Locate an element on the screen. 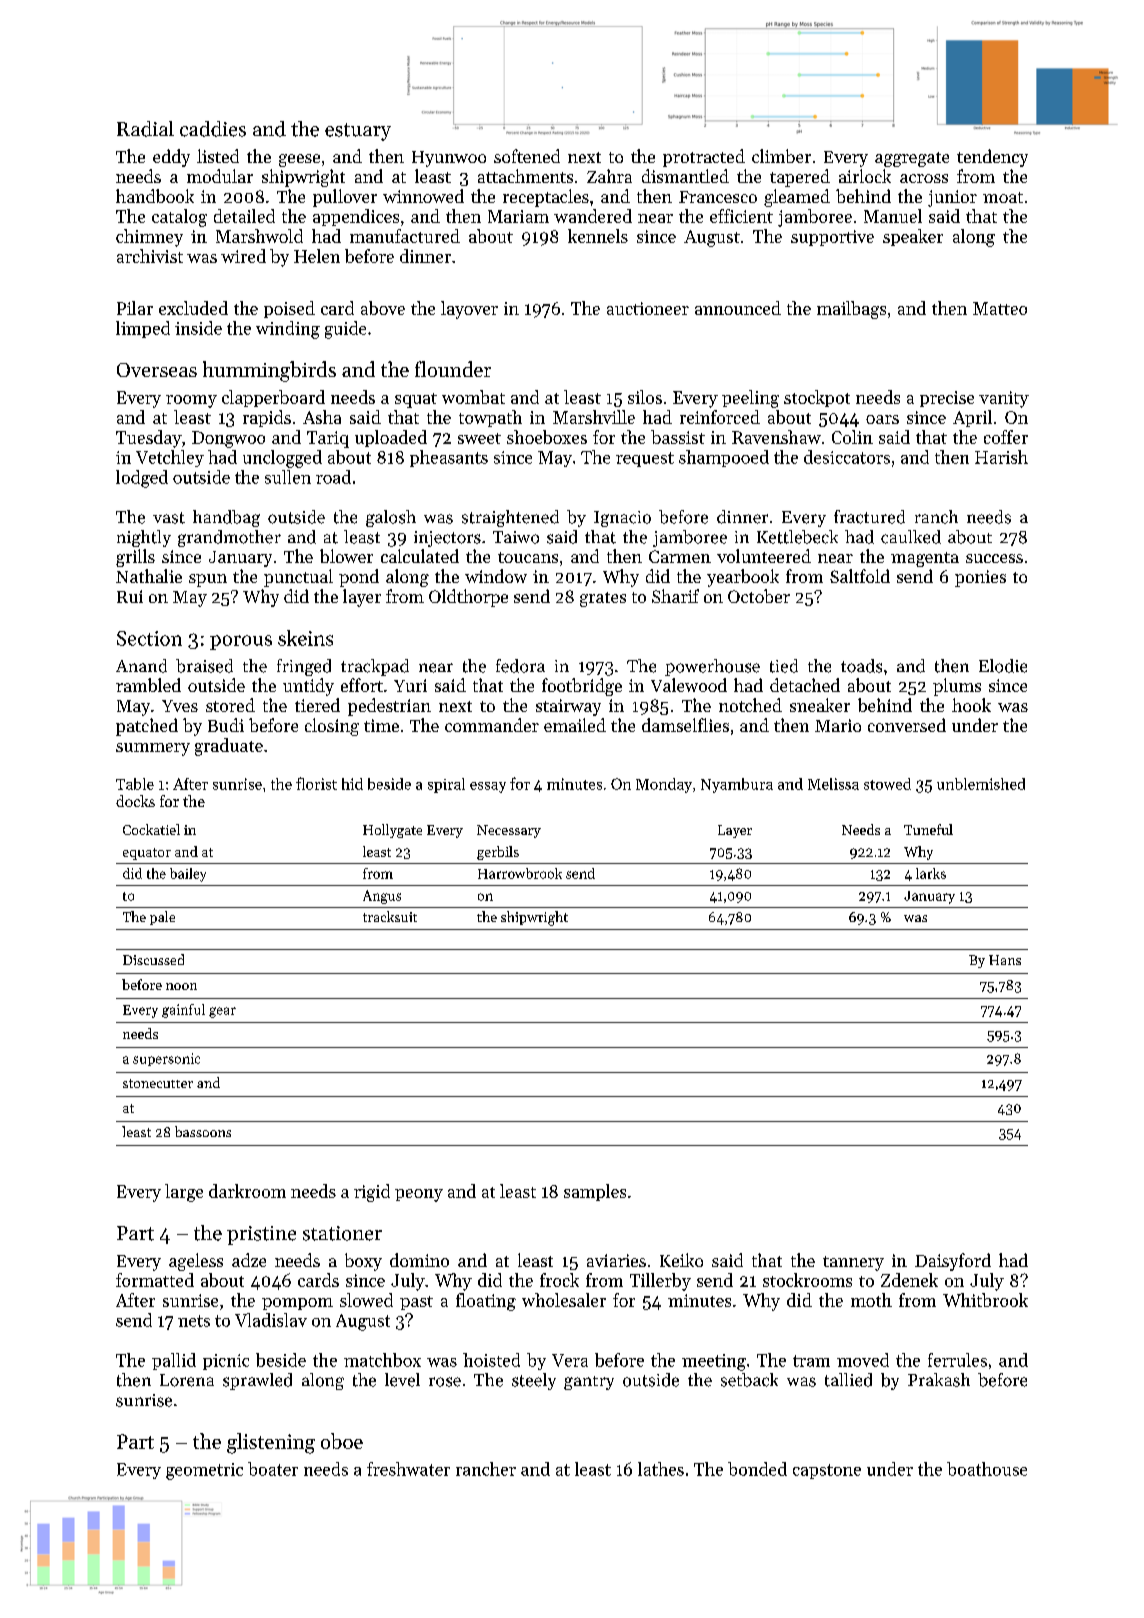 The image size is (1144, 1618). shoeboxes is located at coordinates (547, 437).
